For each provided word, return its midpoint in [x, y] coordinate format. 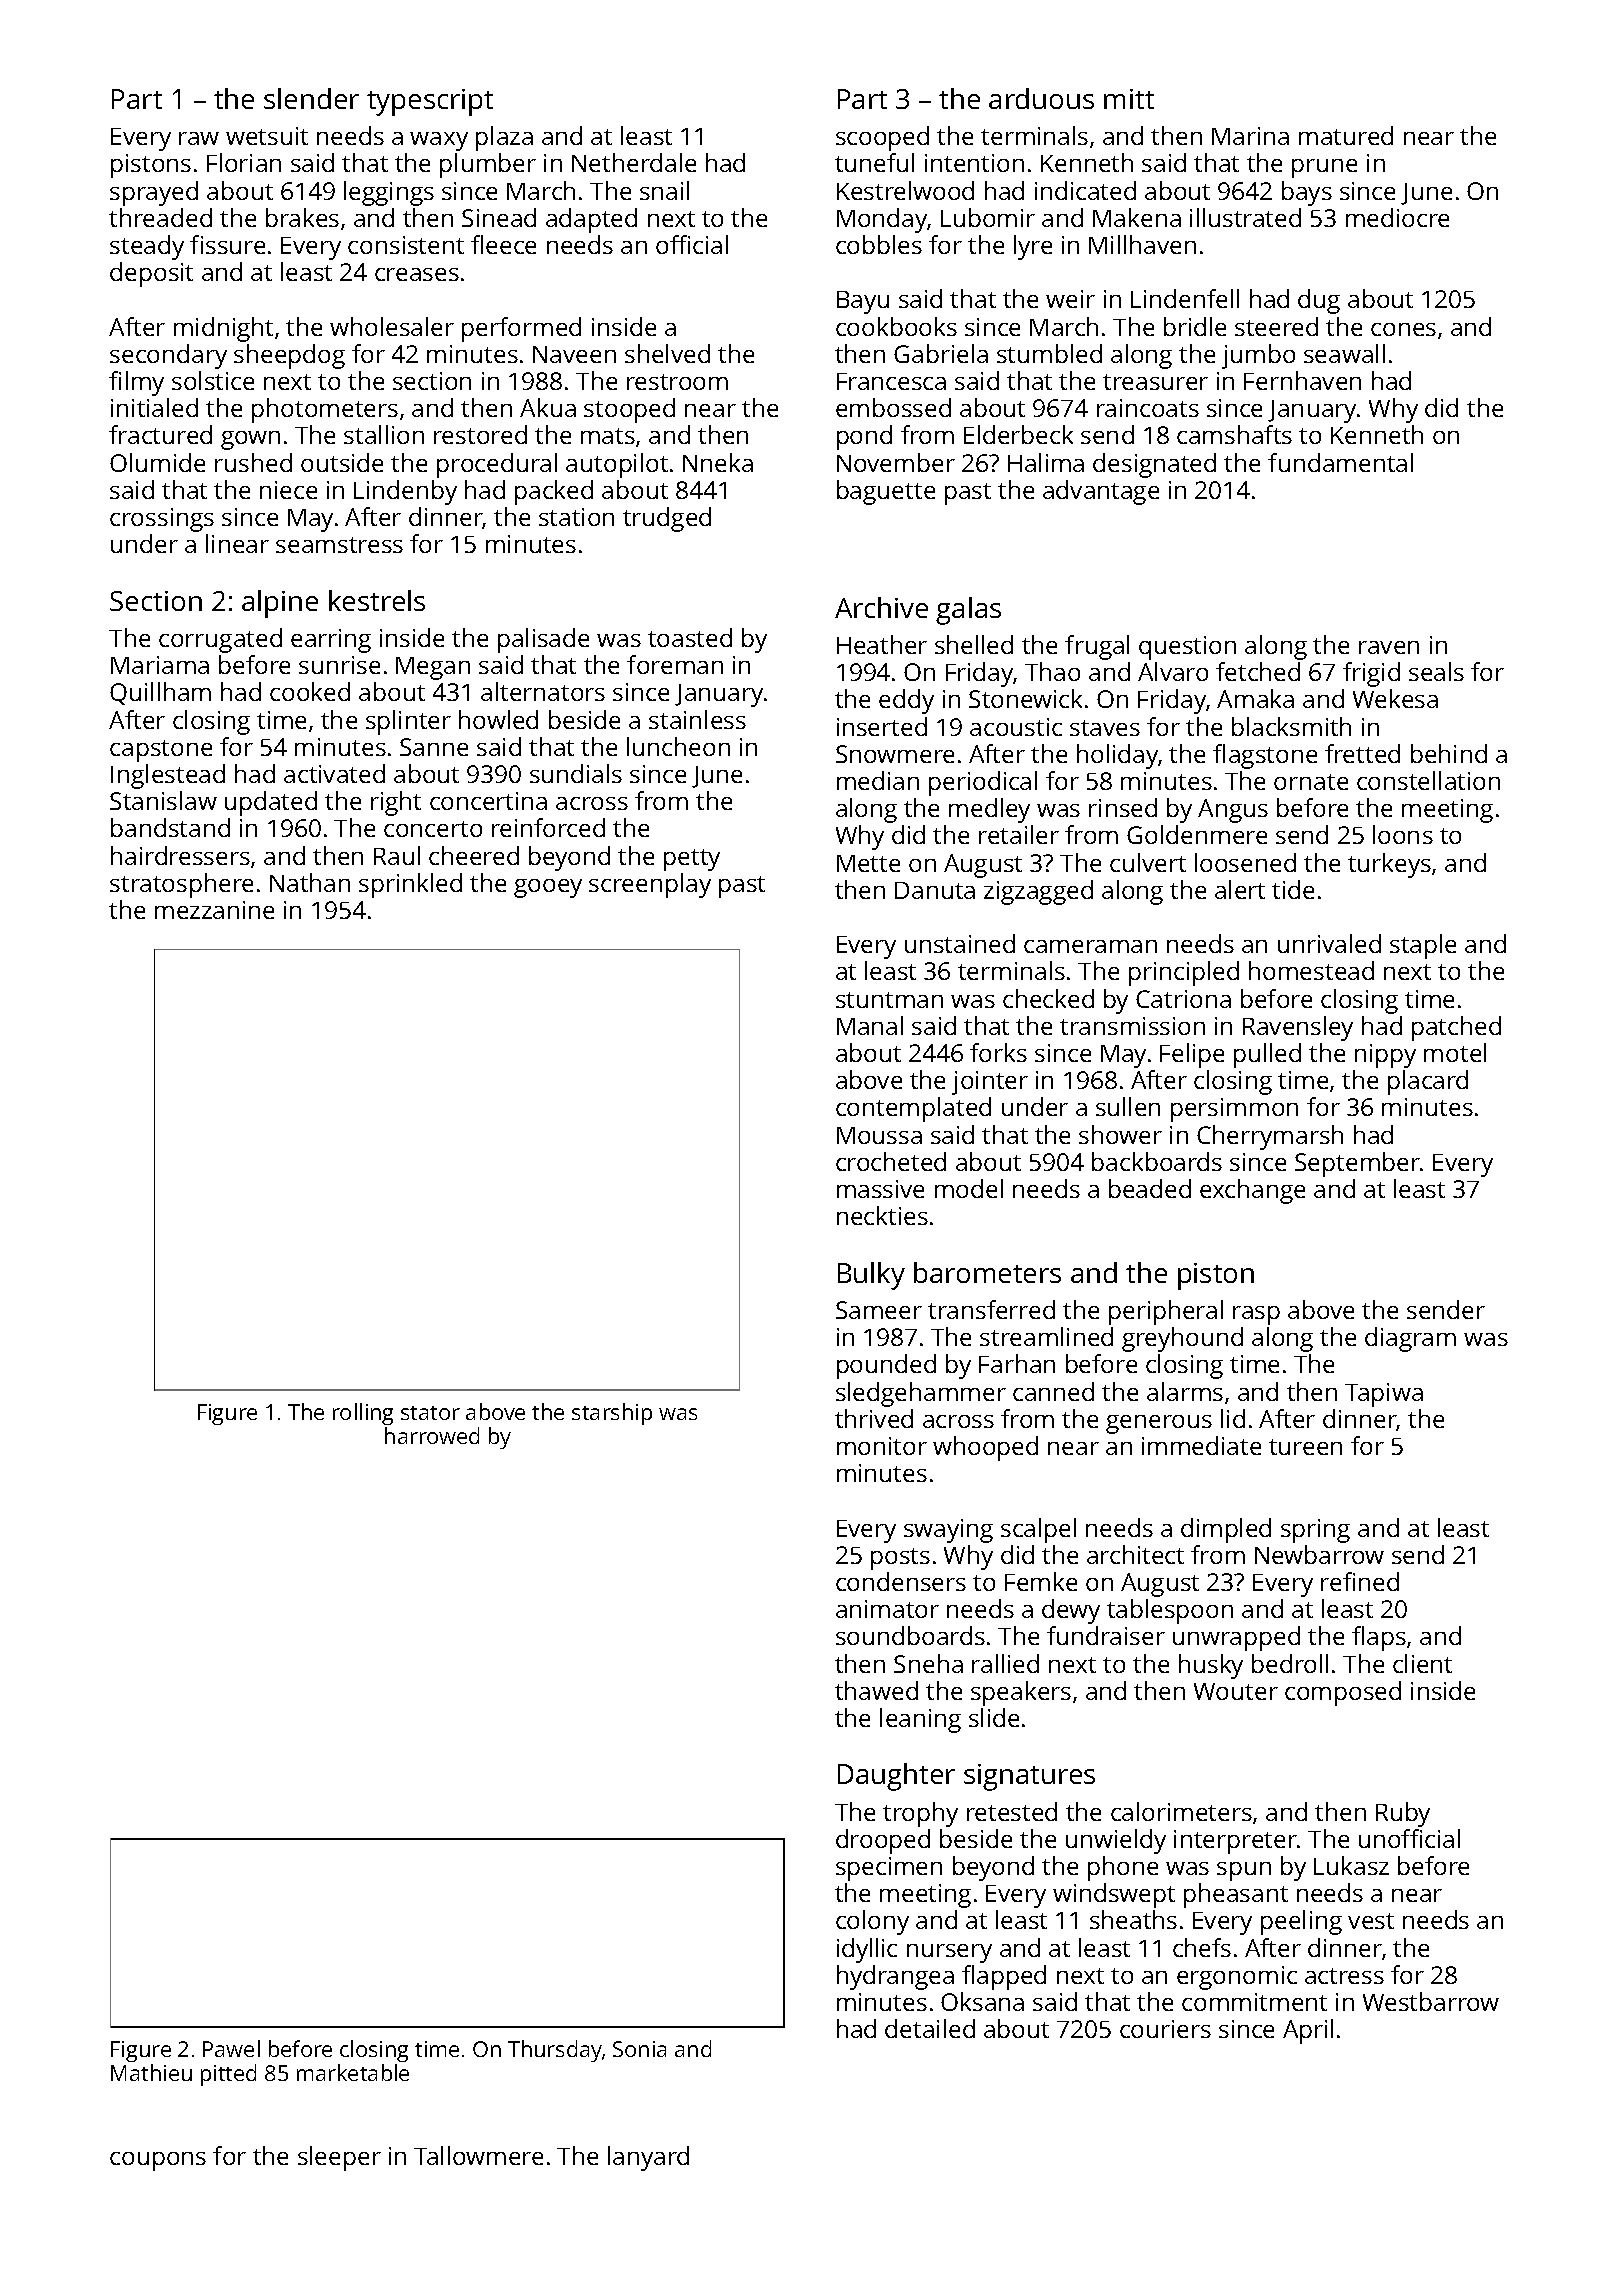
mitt [1129, 99]
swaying [948, 1531]
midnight [223, 329]
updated [271, 803]
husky [1211, 1666]
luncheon [678, 746]
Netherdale [634, 162]
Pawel [231, 2048]
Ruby [1403, 1814]
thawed [876, 1690]
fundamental [1340, 462]
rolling [363, 1414]
